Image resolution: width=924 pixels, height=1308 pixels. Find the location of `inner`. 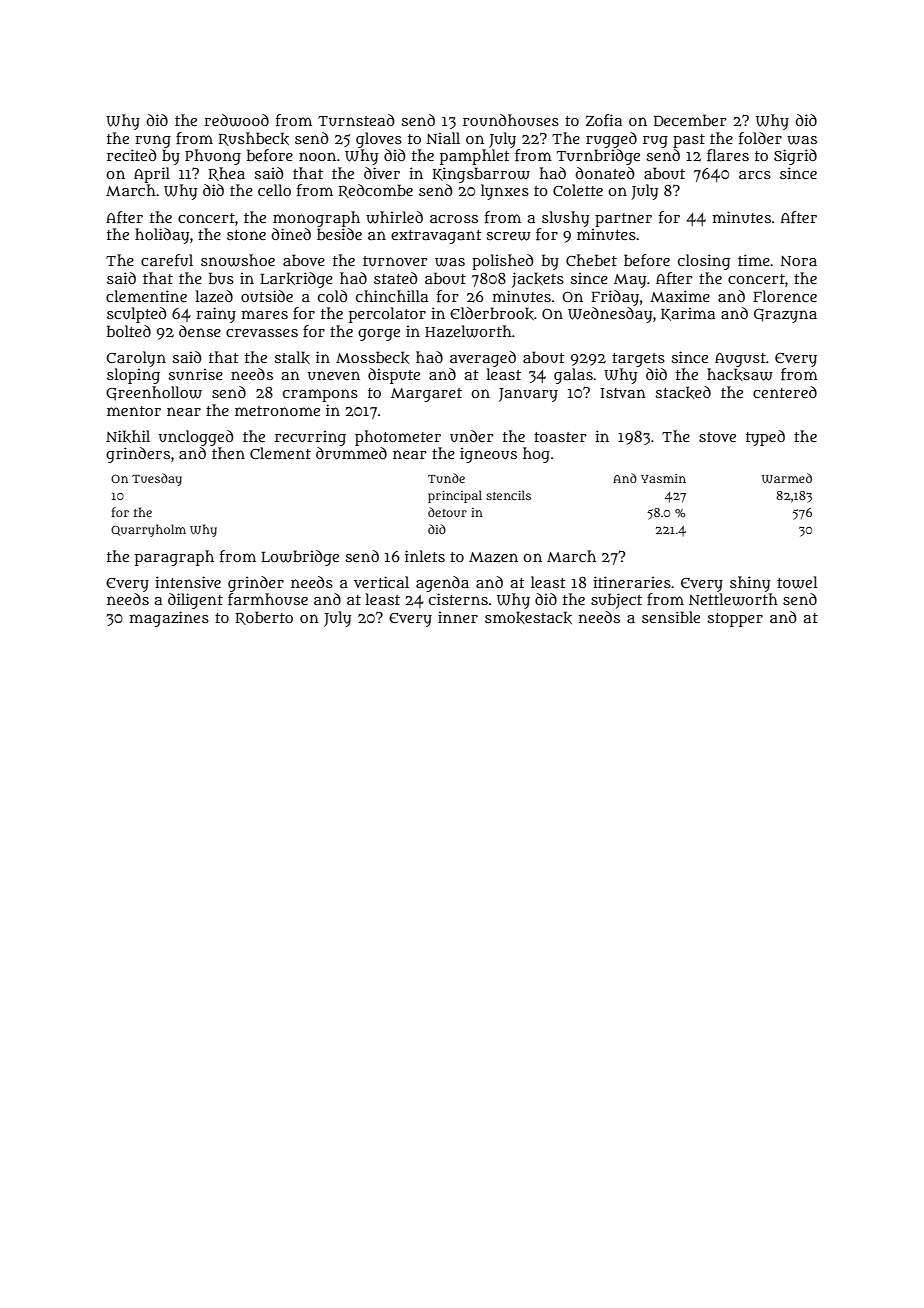

inner is located at coordinates (458, 617).
